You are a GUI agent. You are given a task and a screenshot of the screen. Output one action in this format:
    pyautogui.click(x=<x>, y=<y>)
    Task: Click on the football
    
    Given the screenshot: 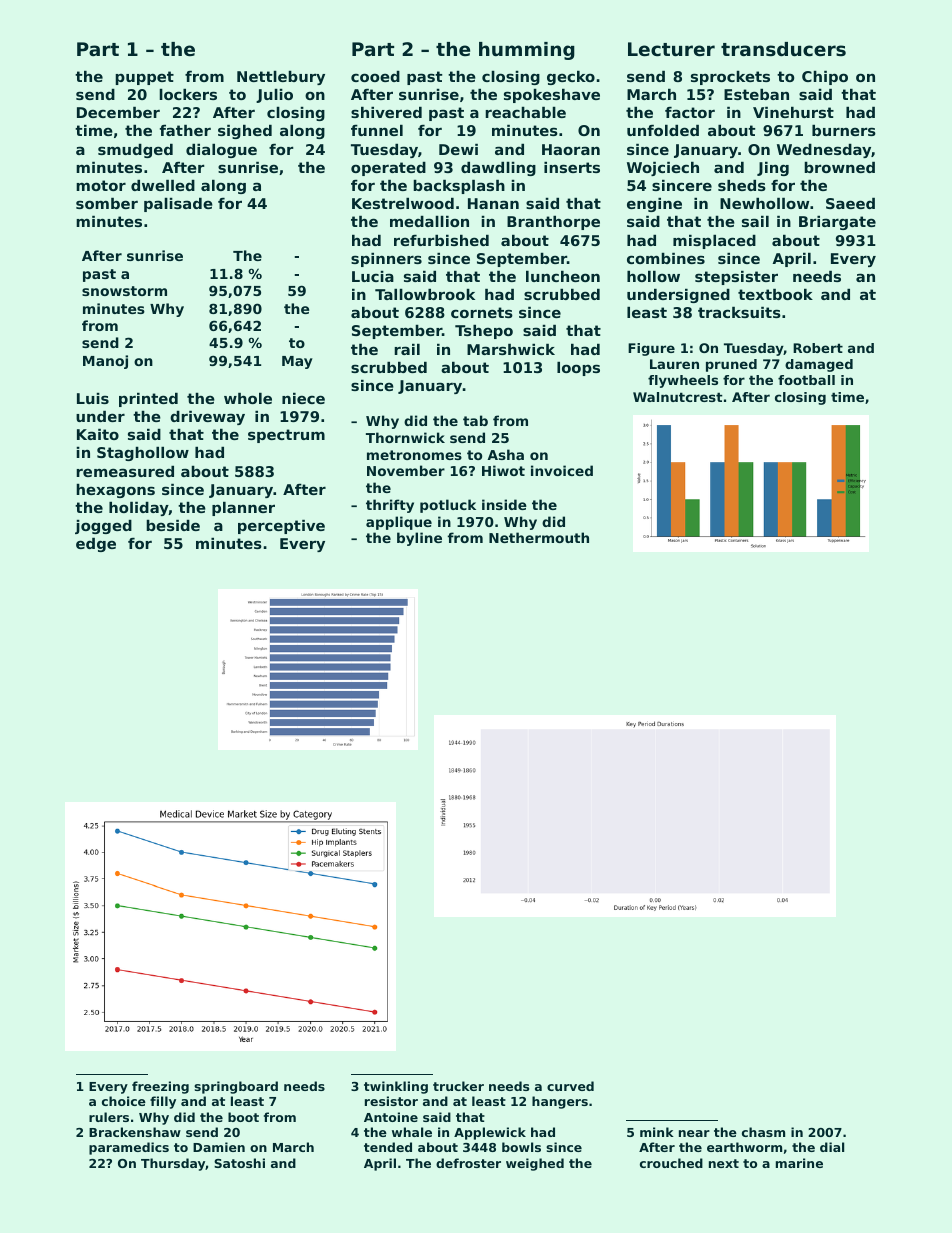 What is the action you would take?
    pyautogui.click(x=806, y=380)
